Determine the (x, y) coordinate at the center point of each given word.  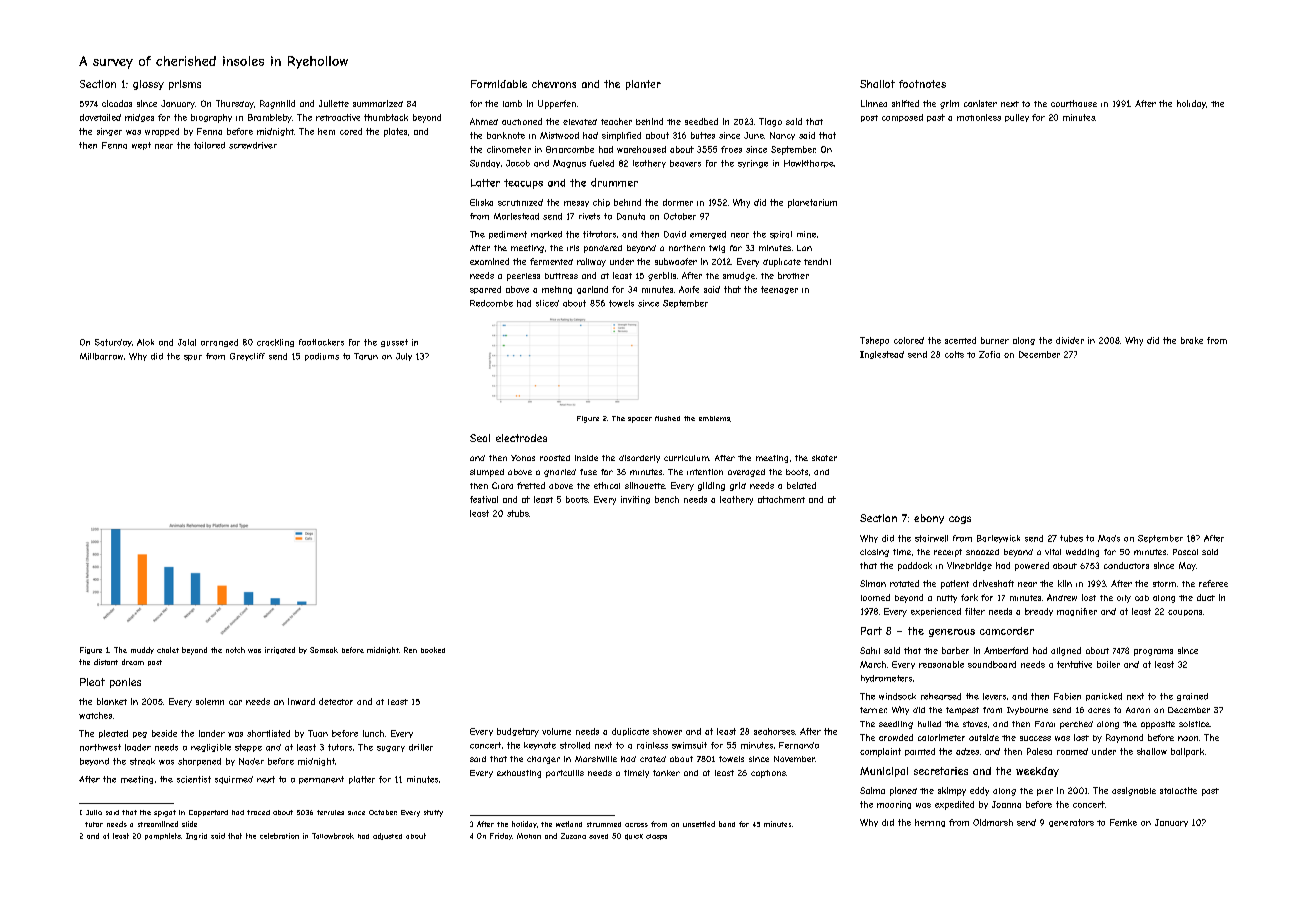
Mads (1109, 538)
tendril (817, 261)
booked (433, 650)
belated (801, 485)
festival (484, 499)
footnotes (922, 84)
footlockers (321, 342)
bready (1039, 612)
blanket (112, 701)
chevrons (554, 84)
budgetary (518, 732)
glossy (148, 85)
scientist (194, 779)
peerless (523, 277)
